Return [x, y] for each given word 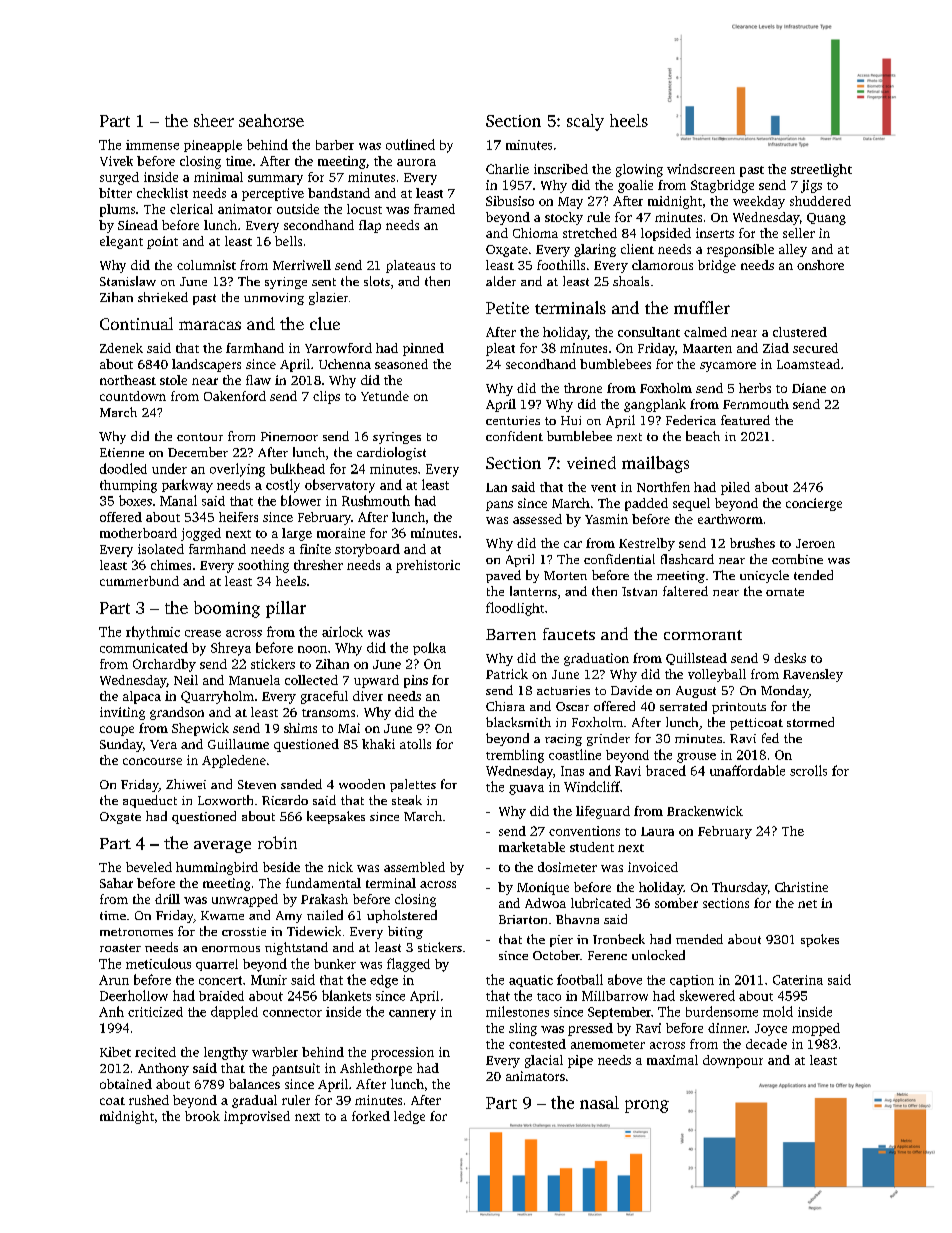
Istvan [639, 591]
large [297, 534]
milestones [517, 1011]
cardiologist [391, 453]
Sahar [116, 883]
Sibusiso [510, 201]
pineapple [213, 146]
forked [371, 1116]
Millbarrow [615, 996]
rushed [149, 1100]
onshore [820, 265]
